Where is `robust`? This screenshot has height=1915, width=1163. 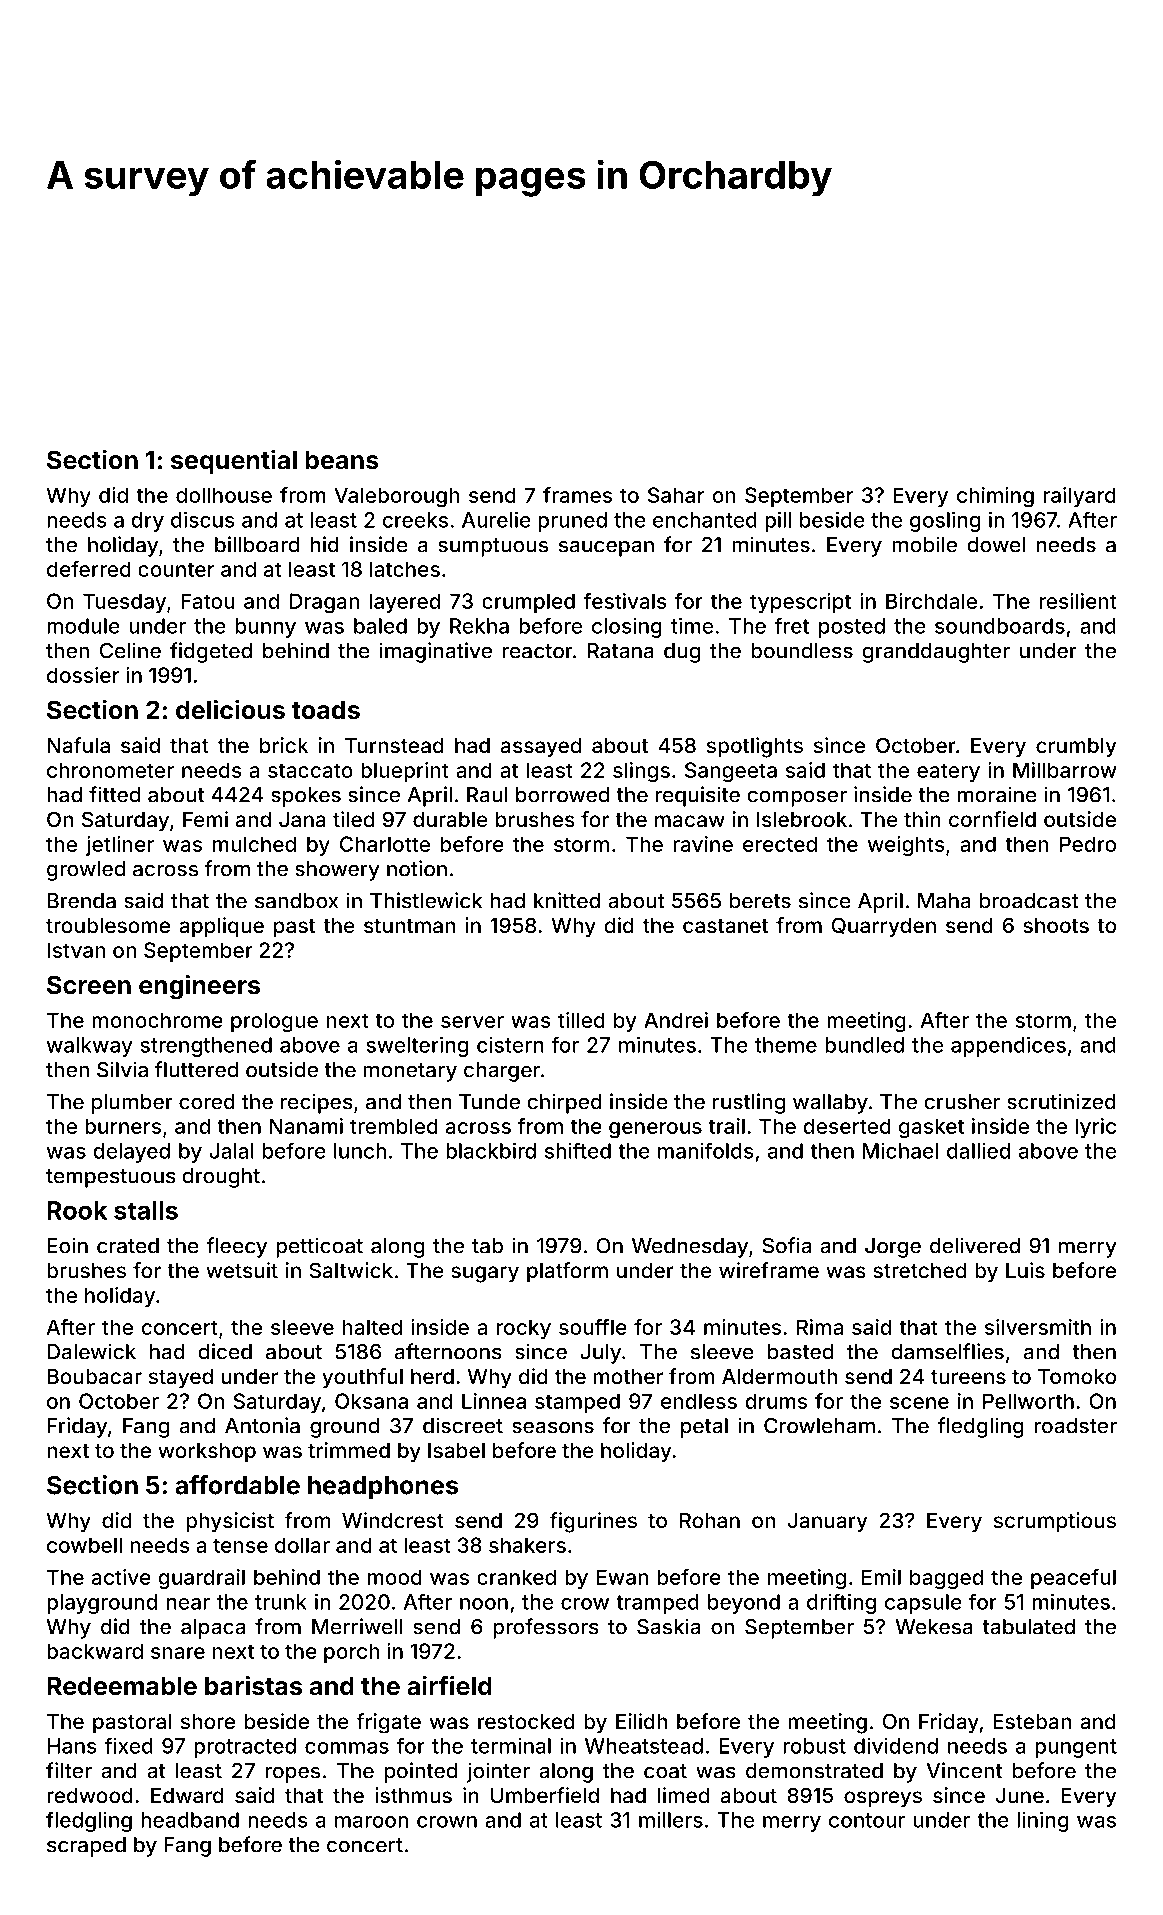
robust is located at coordinates (814, 1746).
